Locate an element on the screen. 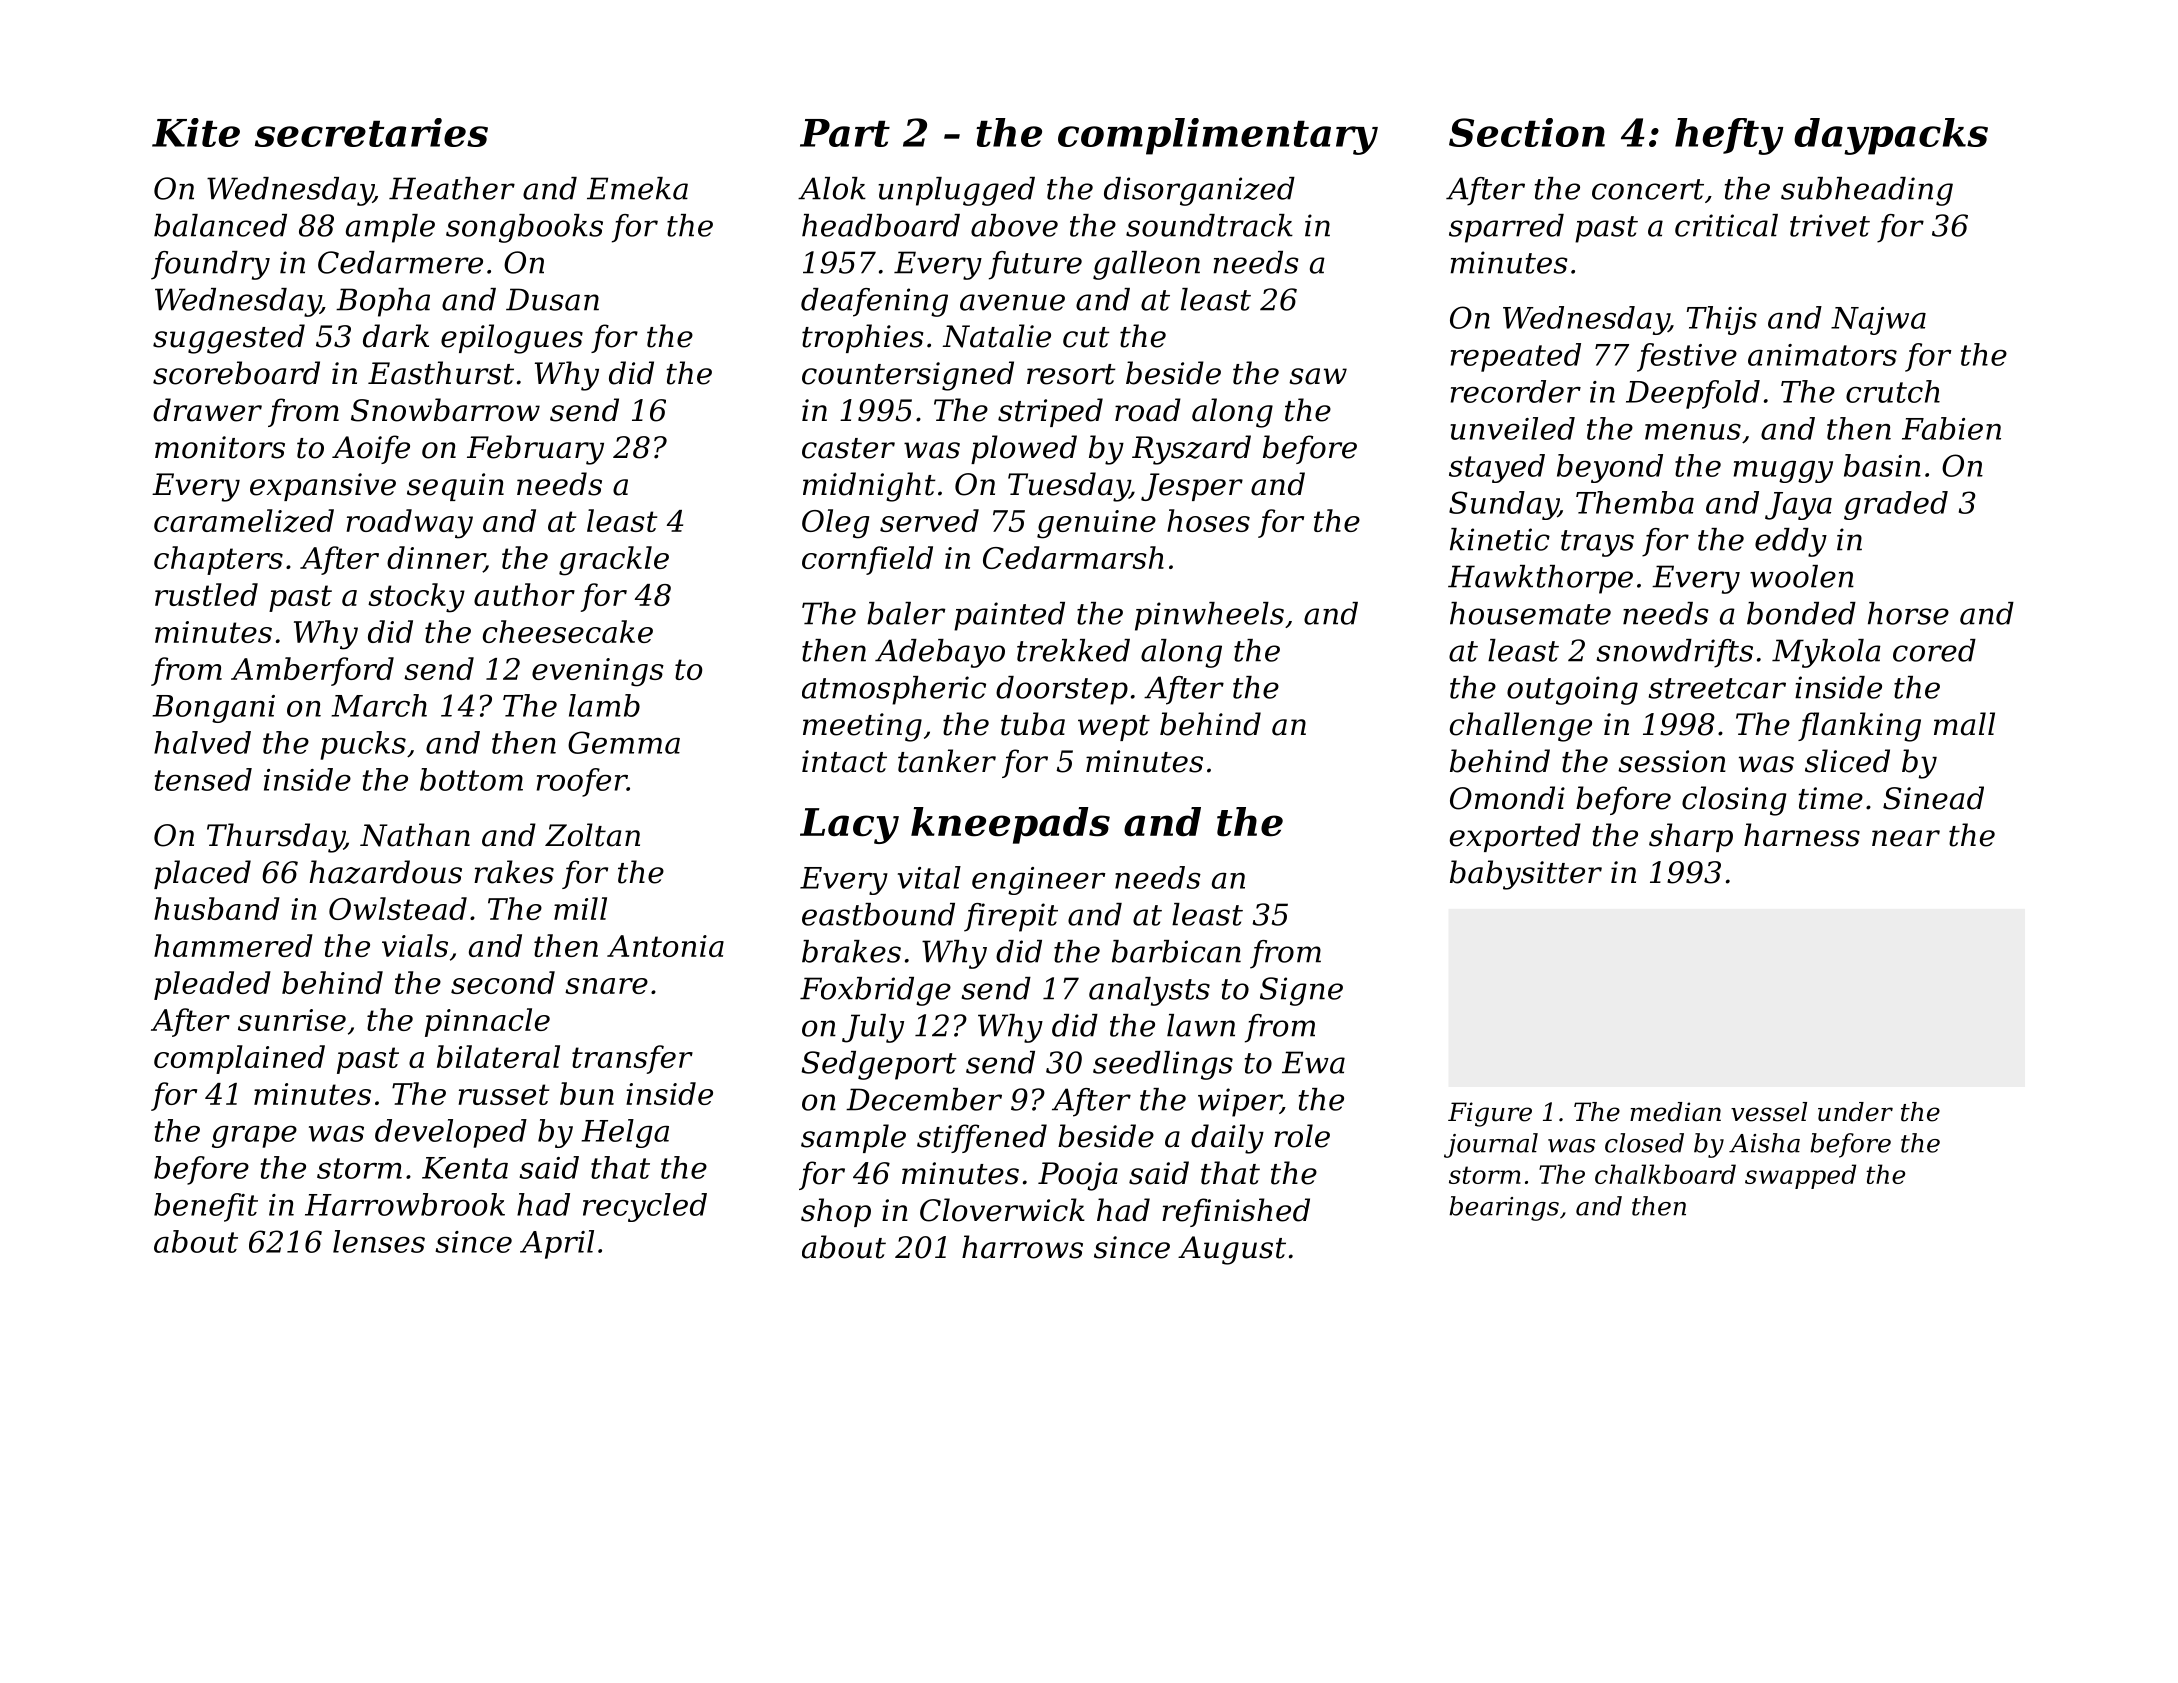 The image size is (2178, 1683). median is located at coordinates (1675, 1112).
